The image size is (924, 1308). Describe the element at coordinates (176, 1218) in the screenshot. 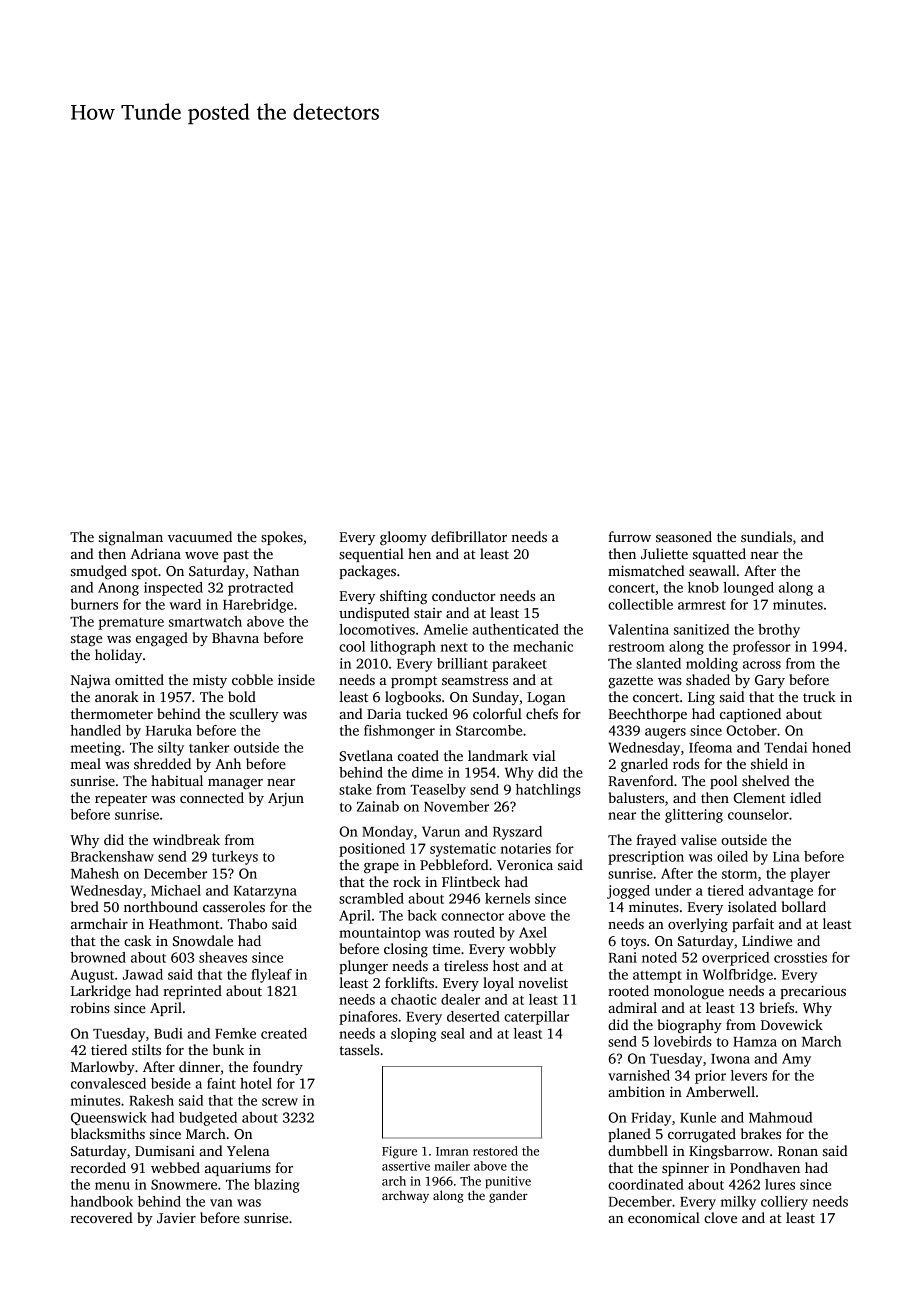

I see `Javier` at that location.
